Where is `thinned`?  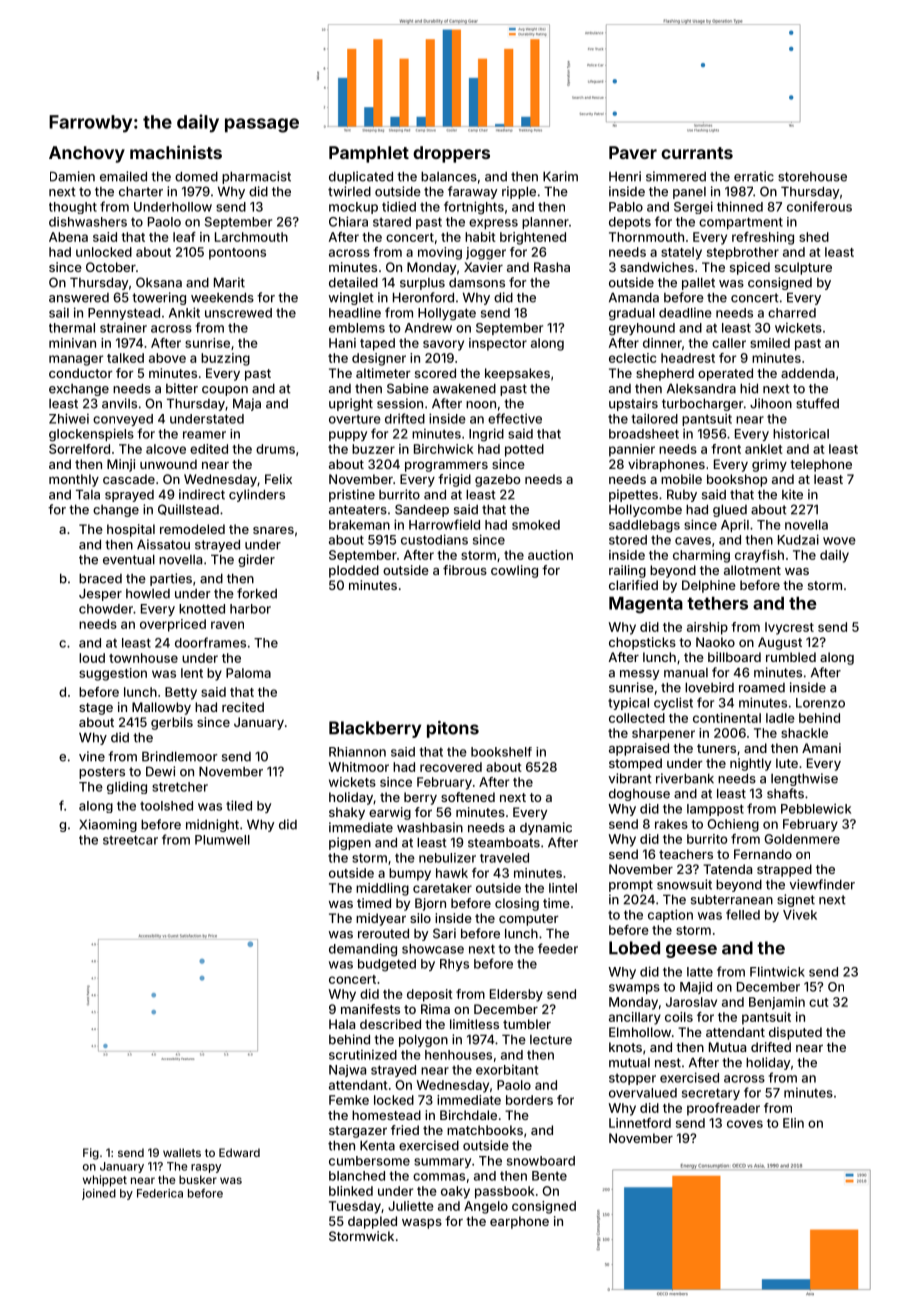 thinned is located at coordinates (740, 206).
